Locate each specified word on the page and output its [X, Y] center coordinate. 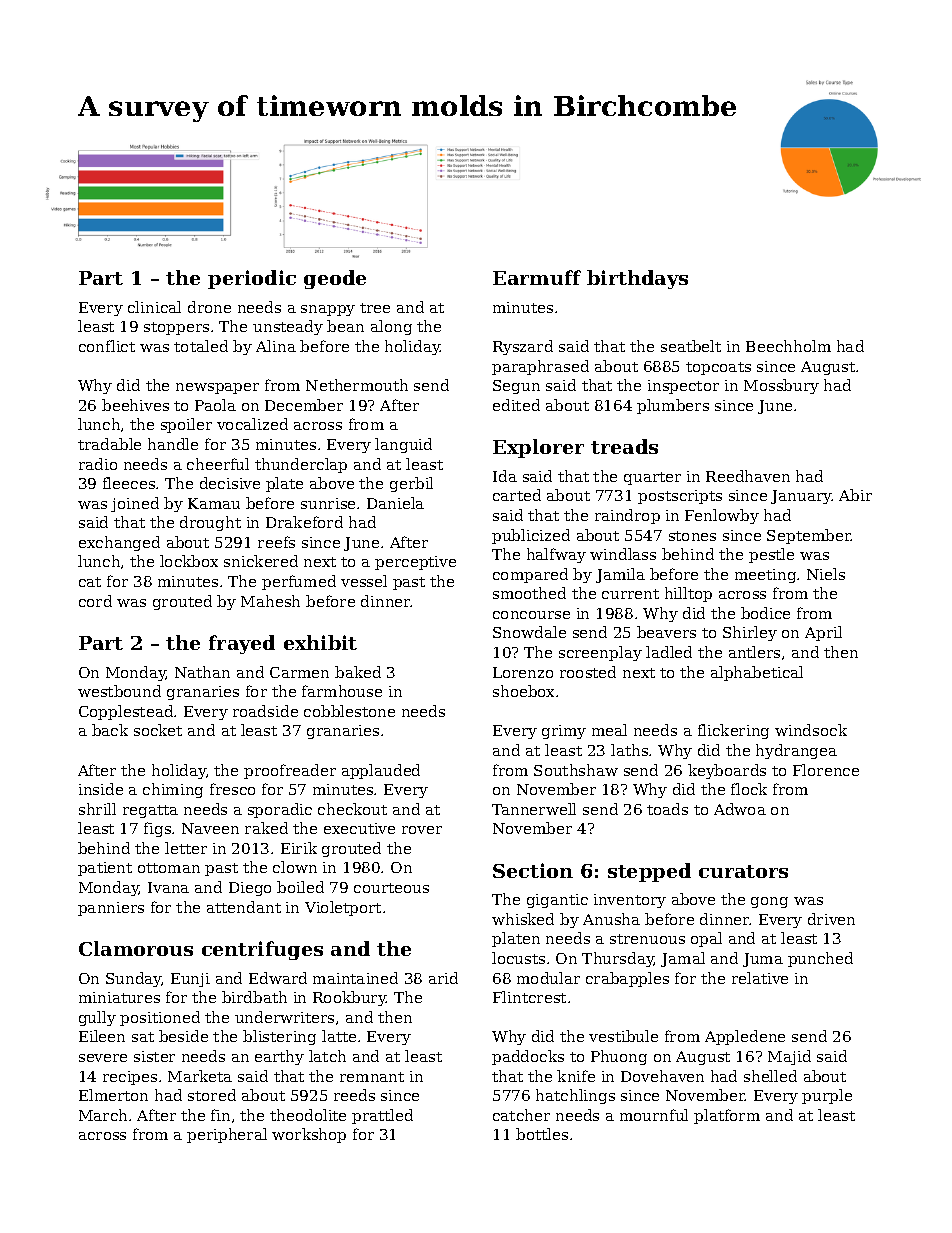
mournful [654, 1115]
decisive [230, 483]
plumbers [673, 406]
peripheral [227, 1135]
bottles [542, 1134]
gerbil [411, 484]
